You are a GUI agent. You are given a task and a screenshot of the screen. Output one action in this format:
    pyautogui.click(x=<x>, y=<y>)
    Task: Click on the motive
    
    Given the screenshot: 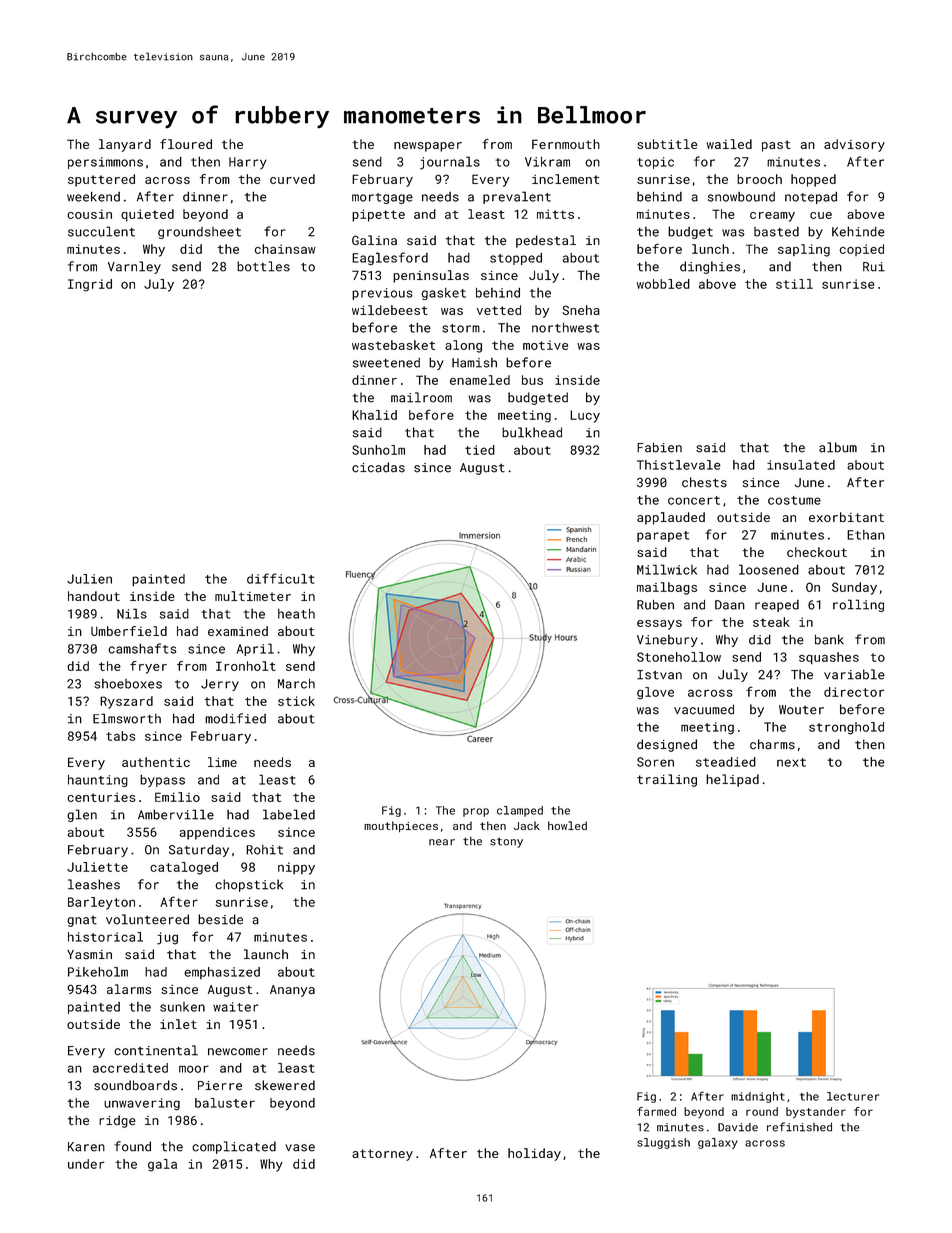 What is the action you would take?
    pyautogui.click(x=545, y=345)
